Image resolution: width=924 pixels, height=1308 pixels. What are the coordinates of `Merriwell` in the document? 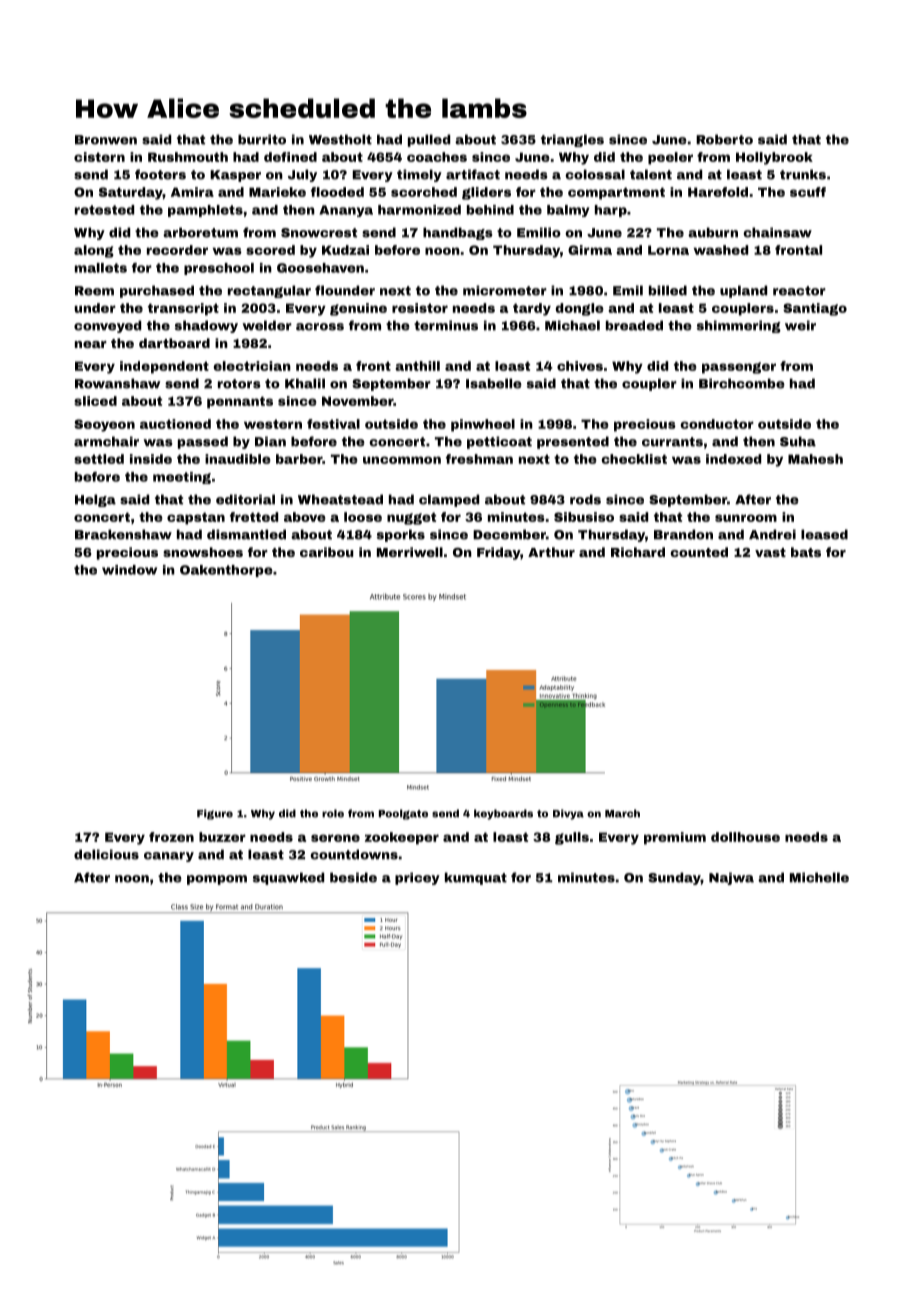 It's located at (410, 552).
